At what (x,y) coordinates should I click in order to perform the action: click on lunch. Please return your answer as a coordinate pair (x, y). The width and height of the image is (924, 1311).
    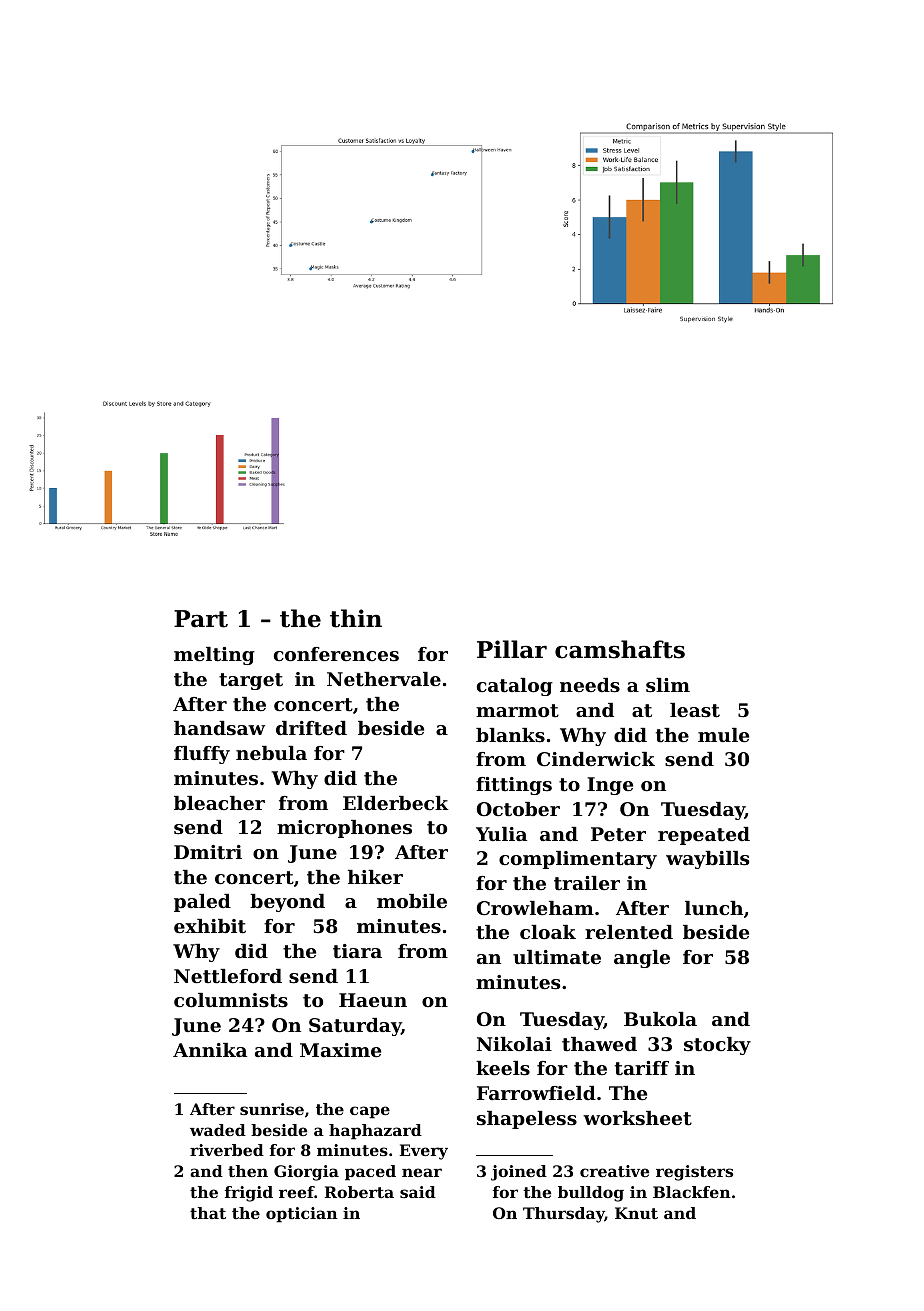
    Looking at the image, I should click on (714, 908).
